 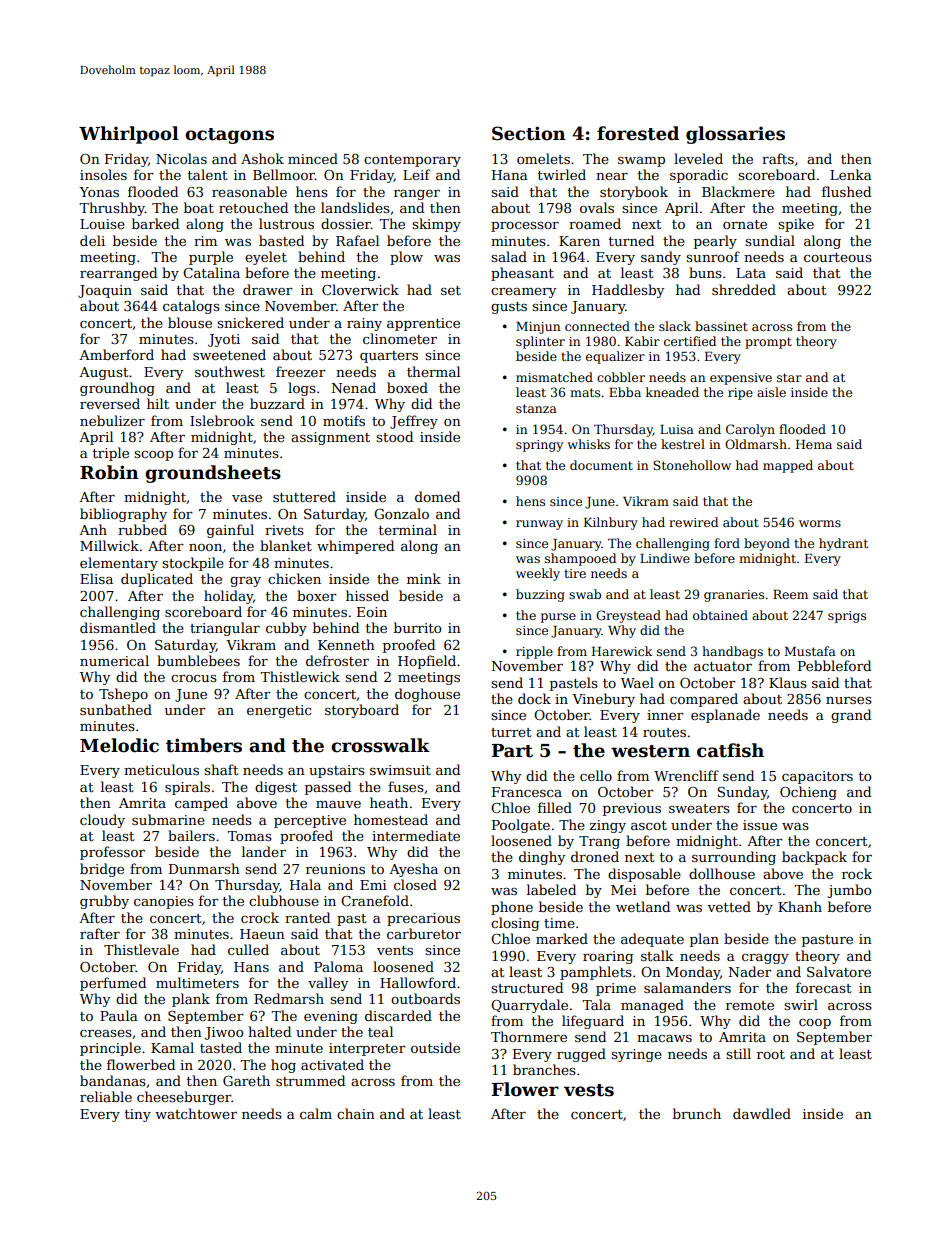 I want to click on Melodic, so click(x=119, y=745).
